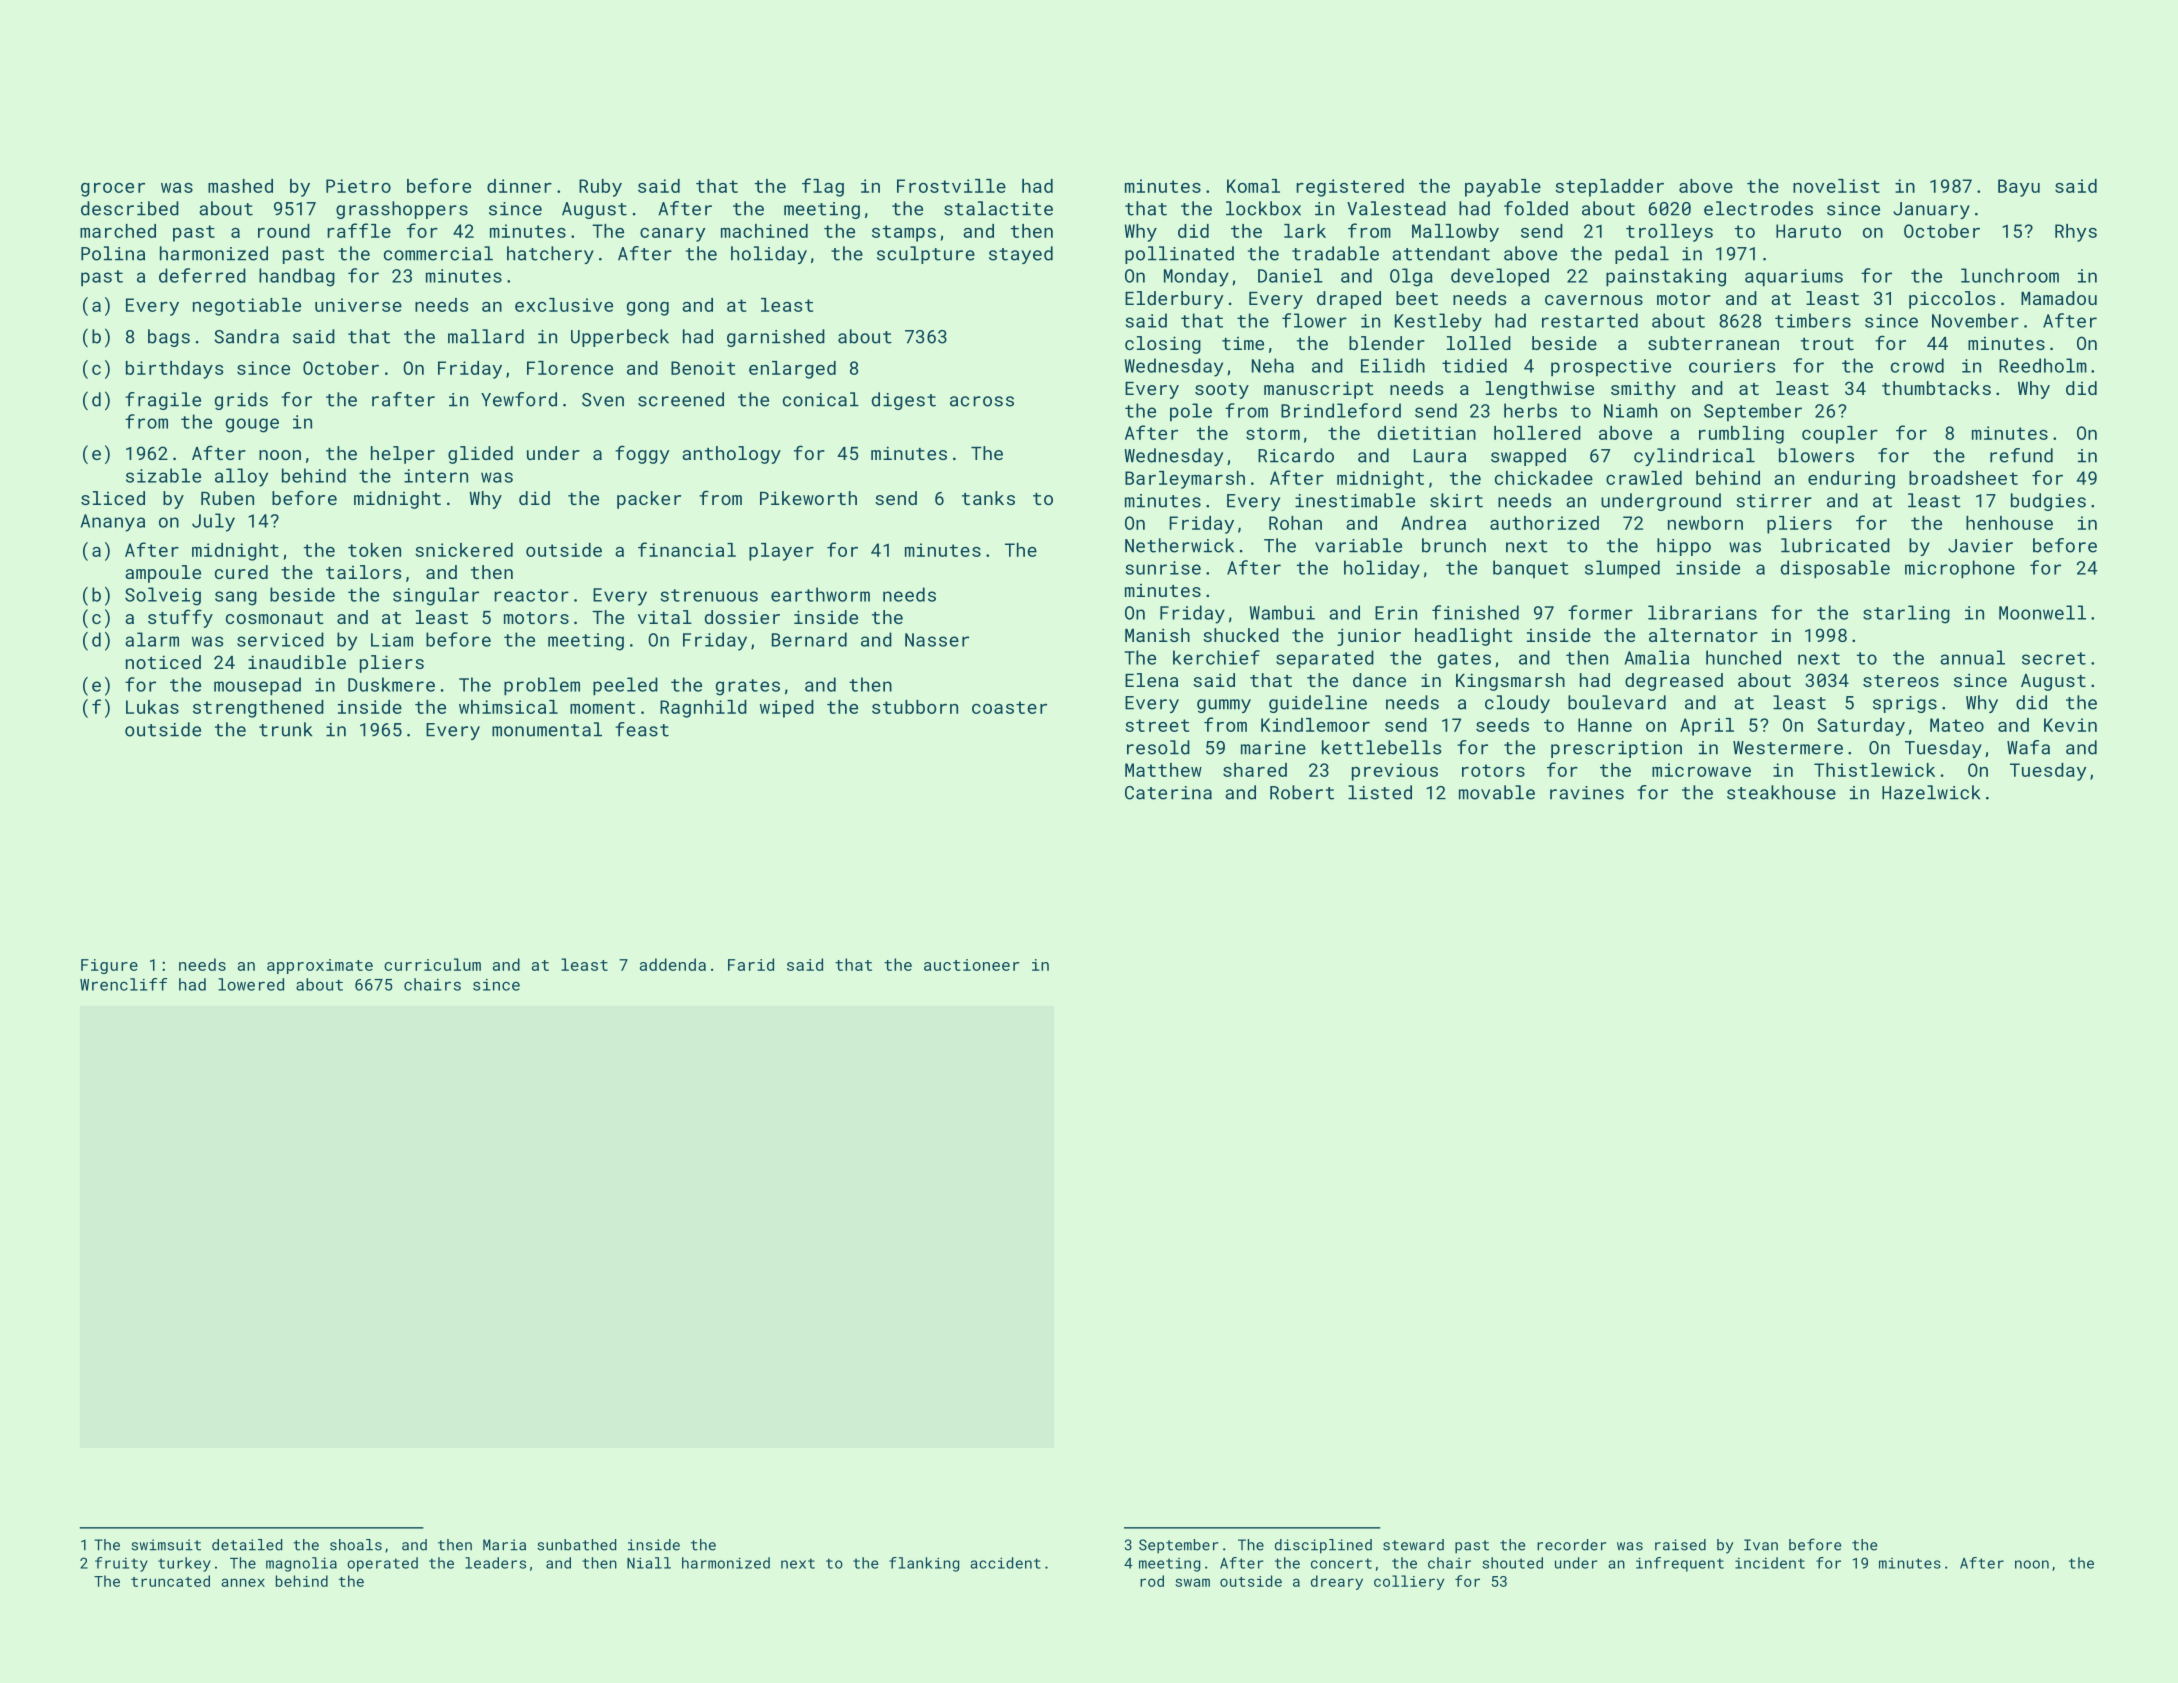  I want to click on fragile, so click(163, 401).
